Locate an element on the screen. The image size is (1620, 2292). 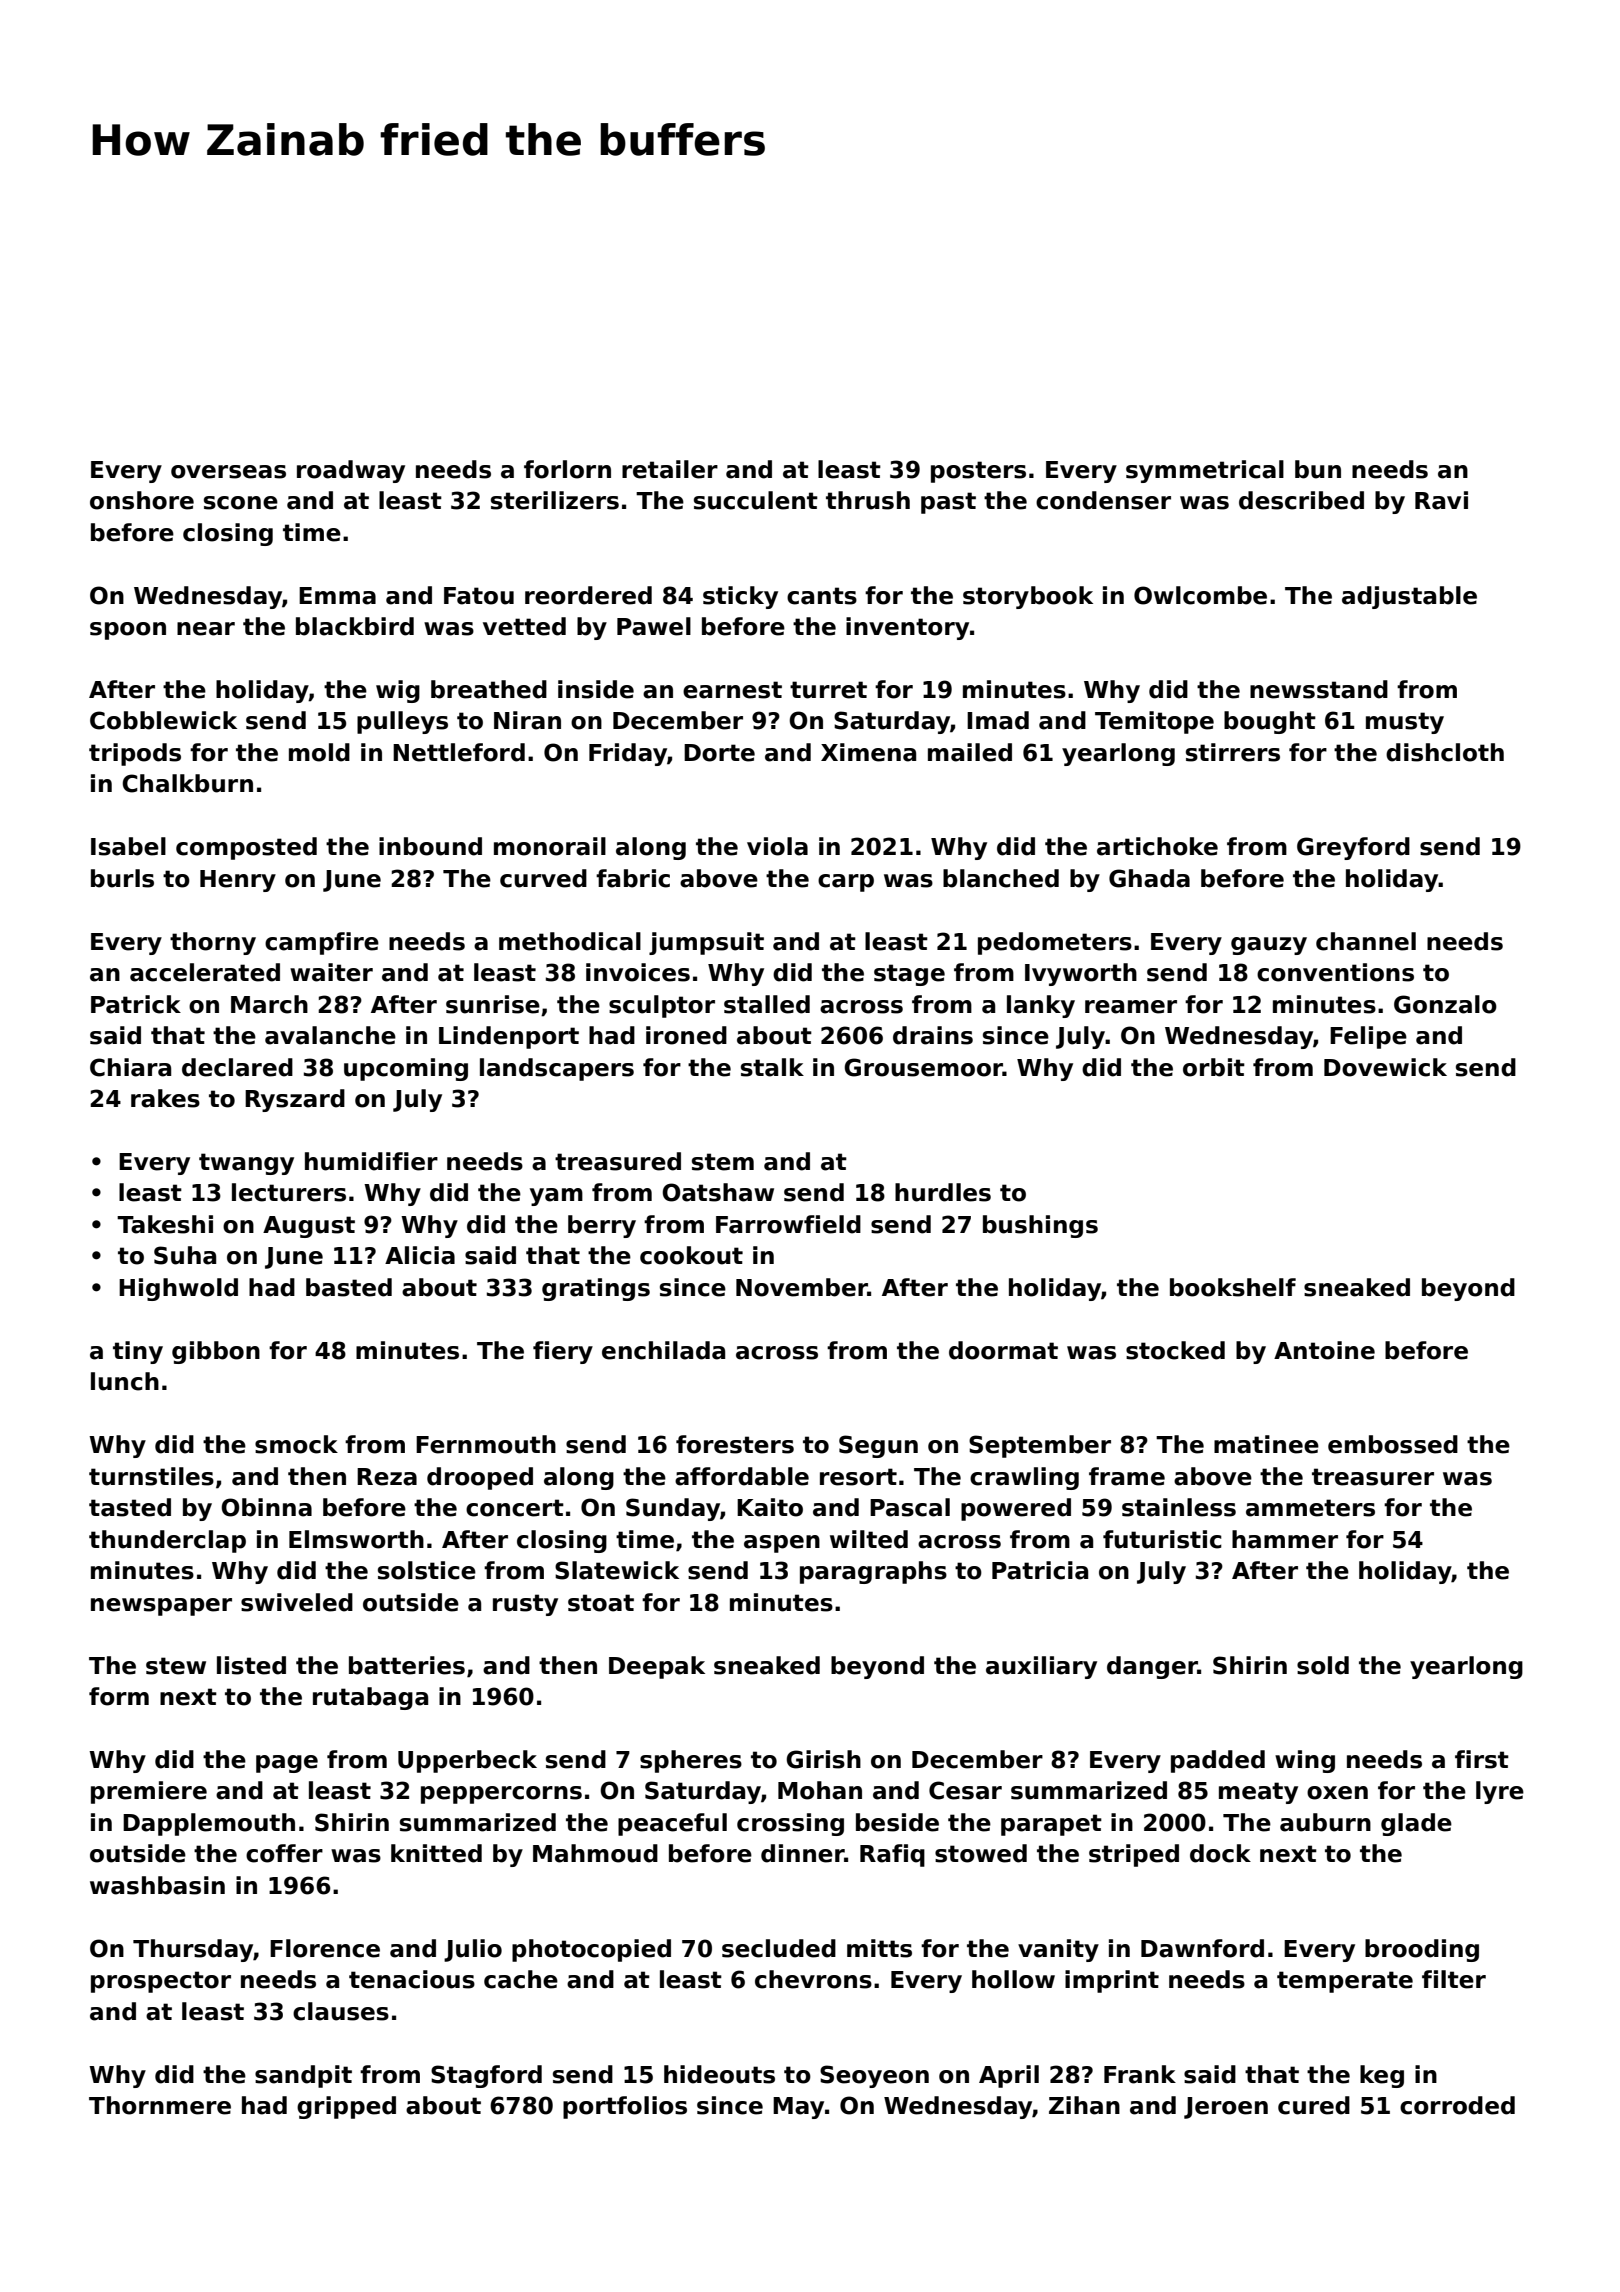
portfolios is located at coordinates (625, 2107).
